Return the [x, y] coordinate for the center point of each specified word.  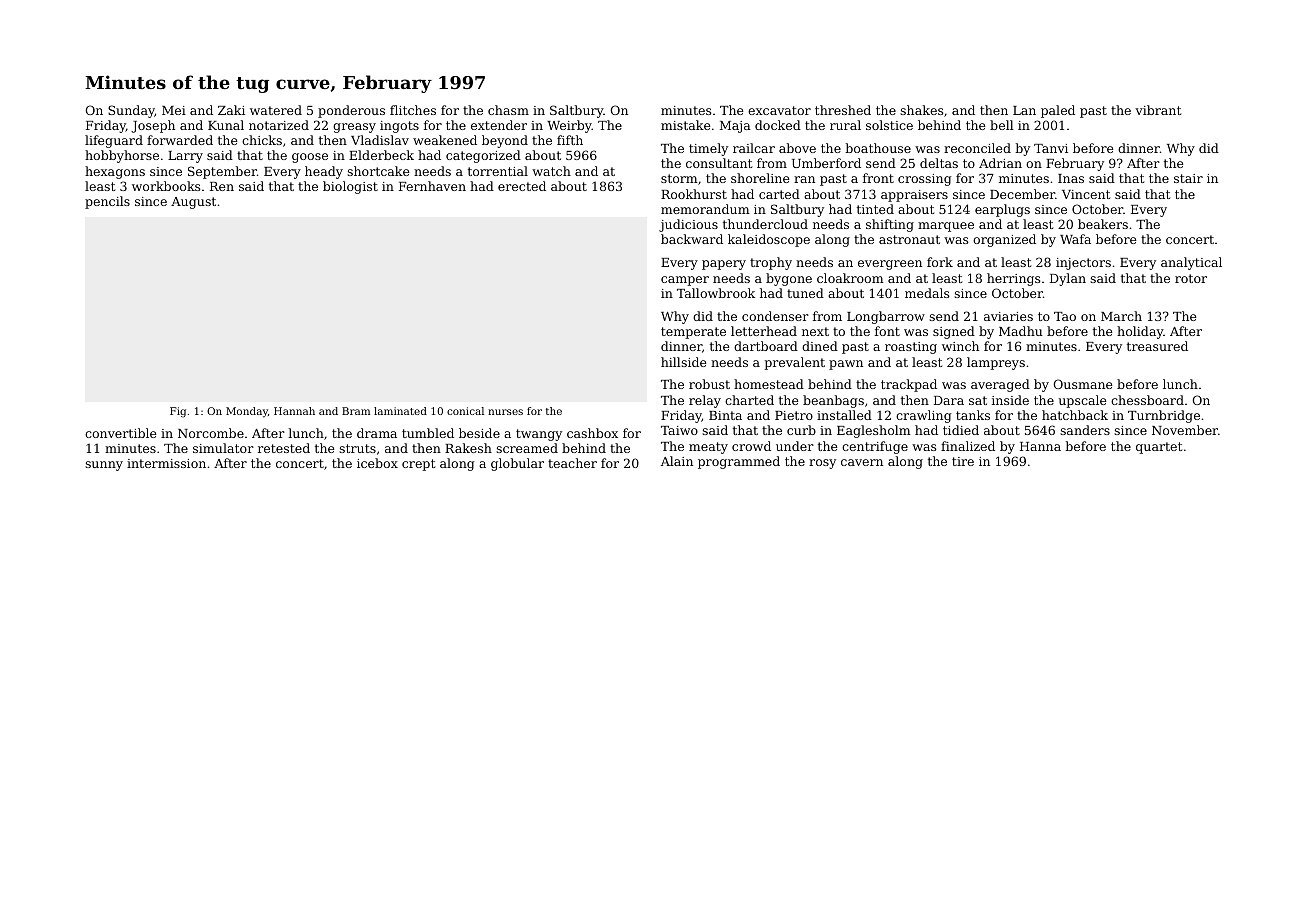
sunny [104, 466]
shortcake [378, 171]
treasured [1157, 346]
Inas [1071, 178]
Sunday [131, 111]
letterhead [764, 331]
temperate [693, 333]
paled [1058, 111]
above [797, 148]
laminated [400, 411]
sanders [1085, 430]
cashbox [592, 433]
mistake [685, 125]
